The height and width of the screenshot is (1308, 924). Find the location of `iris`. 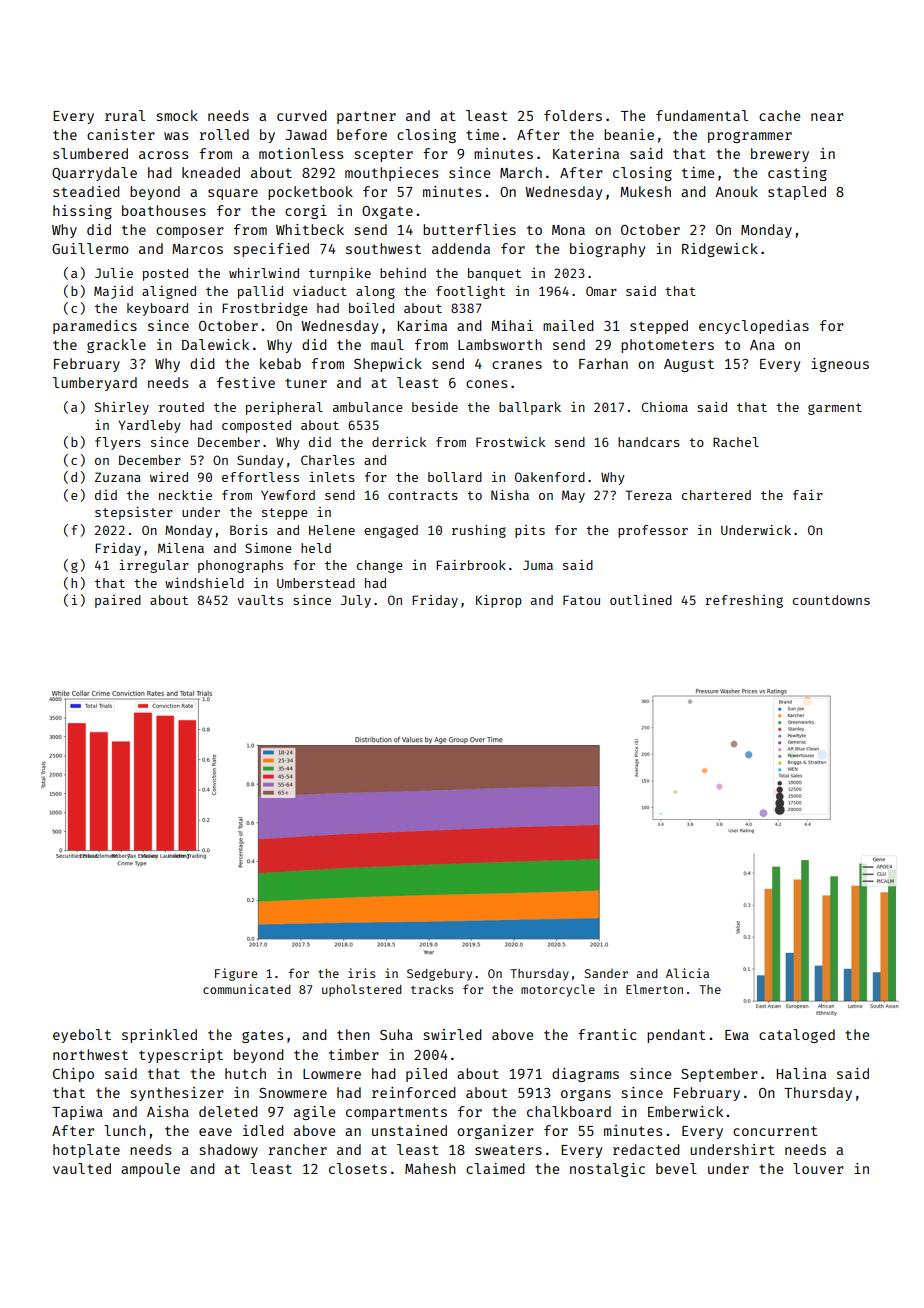

iris is located at coordinates (361, 973).
